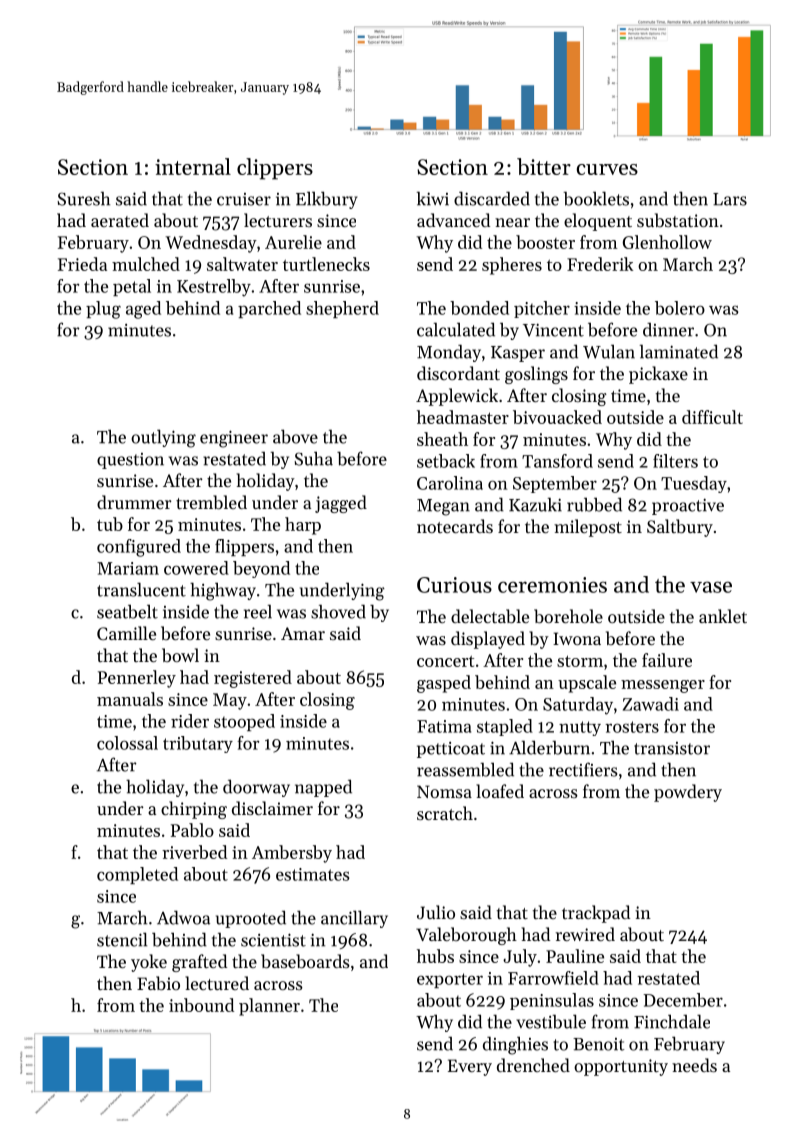  I want to click on bitter, so click(544, 166).
